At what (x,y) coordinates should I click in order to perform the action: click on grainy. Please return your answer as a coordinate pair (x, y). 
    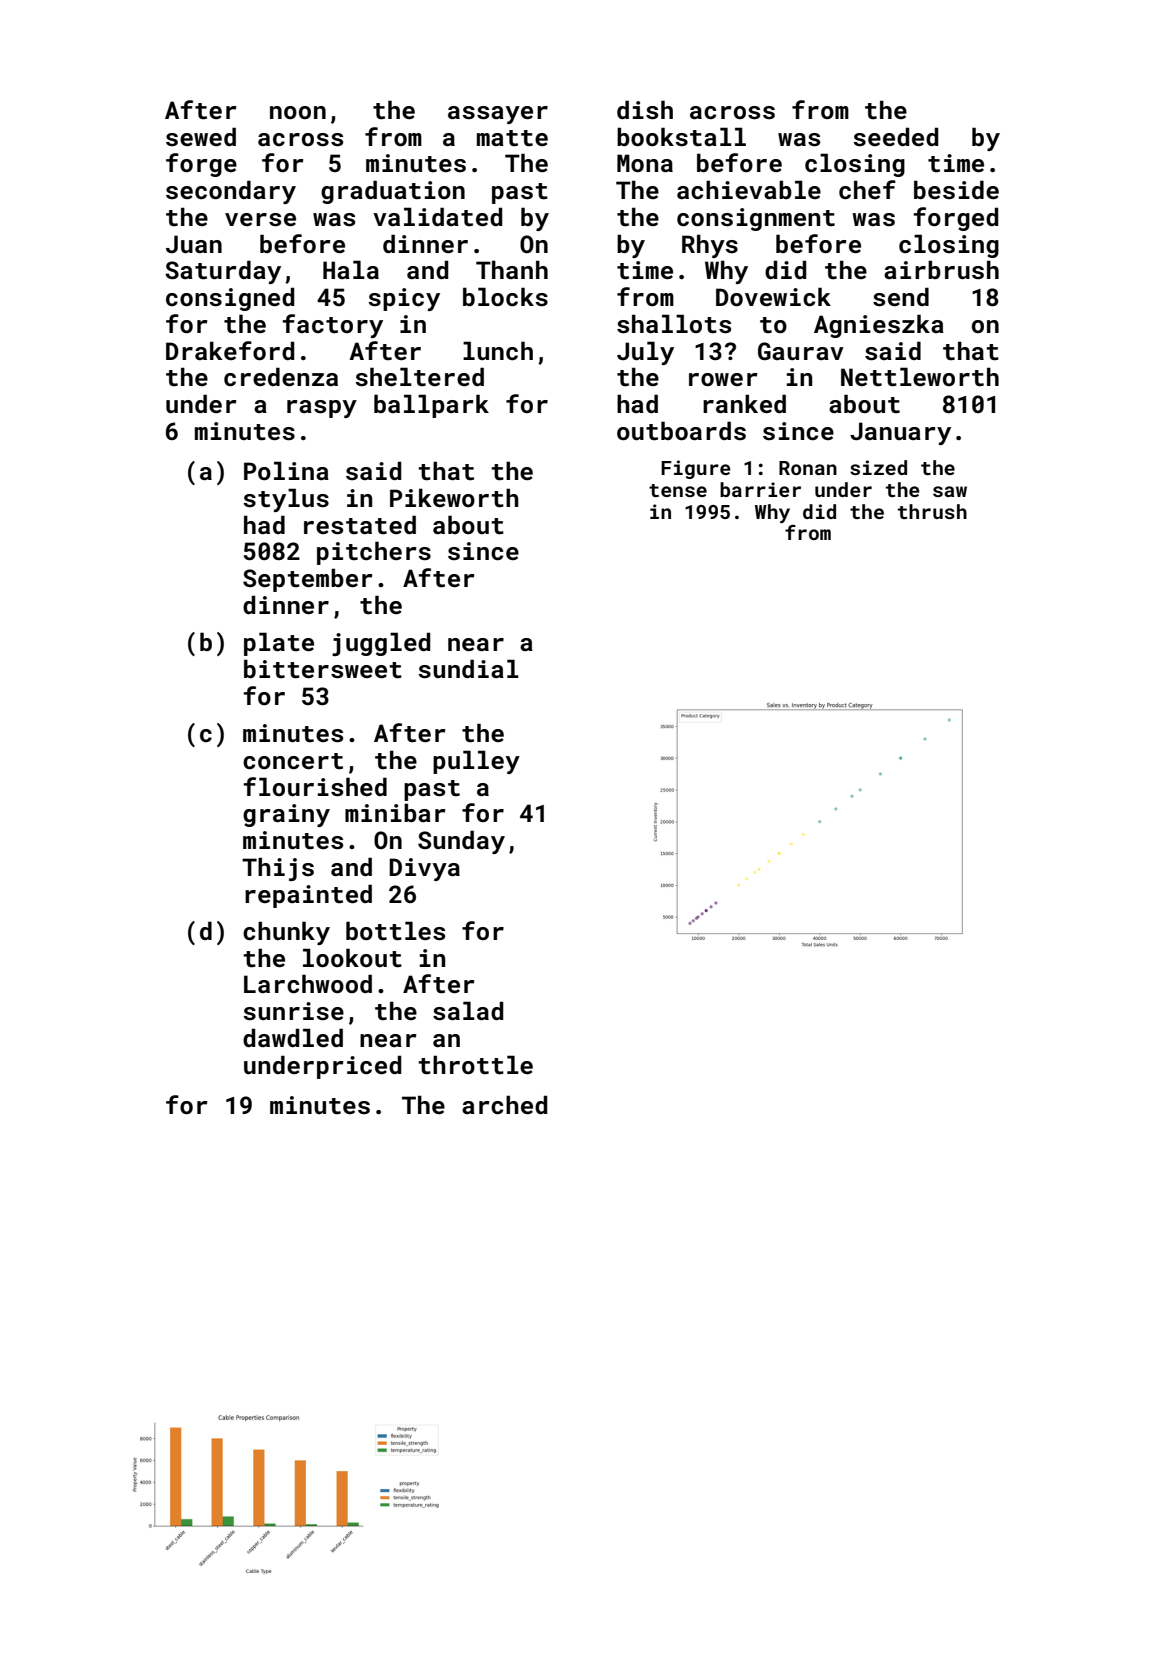
    Looking at the image, I should click on (286, 815).
